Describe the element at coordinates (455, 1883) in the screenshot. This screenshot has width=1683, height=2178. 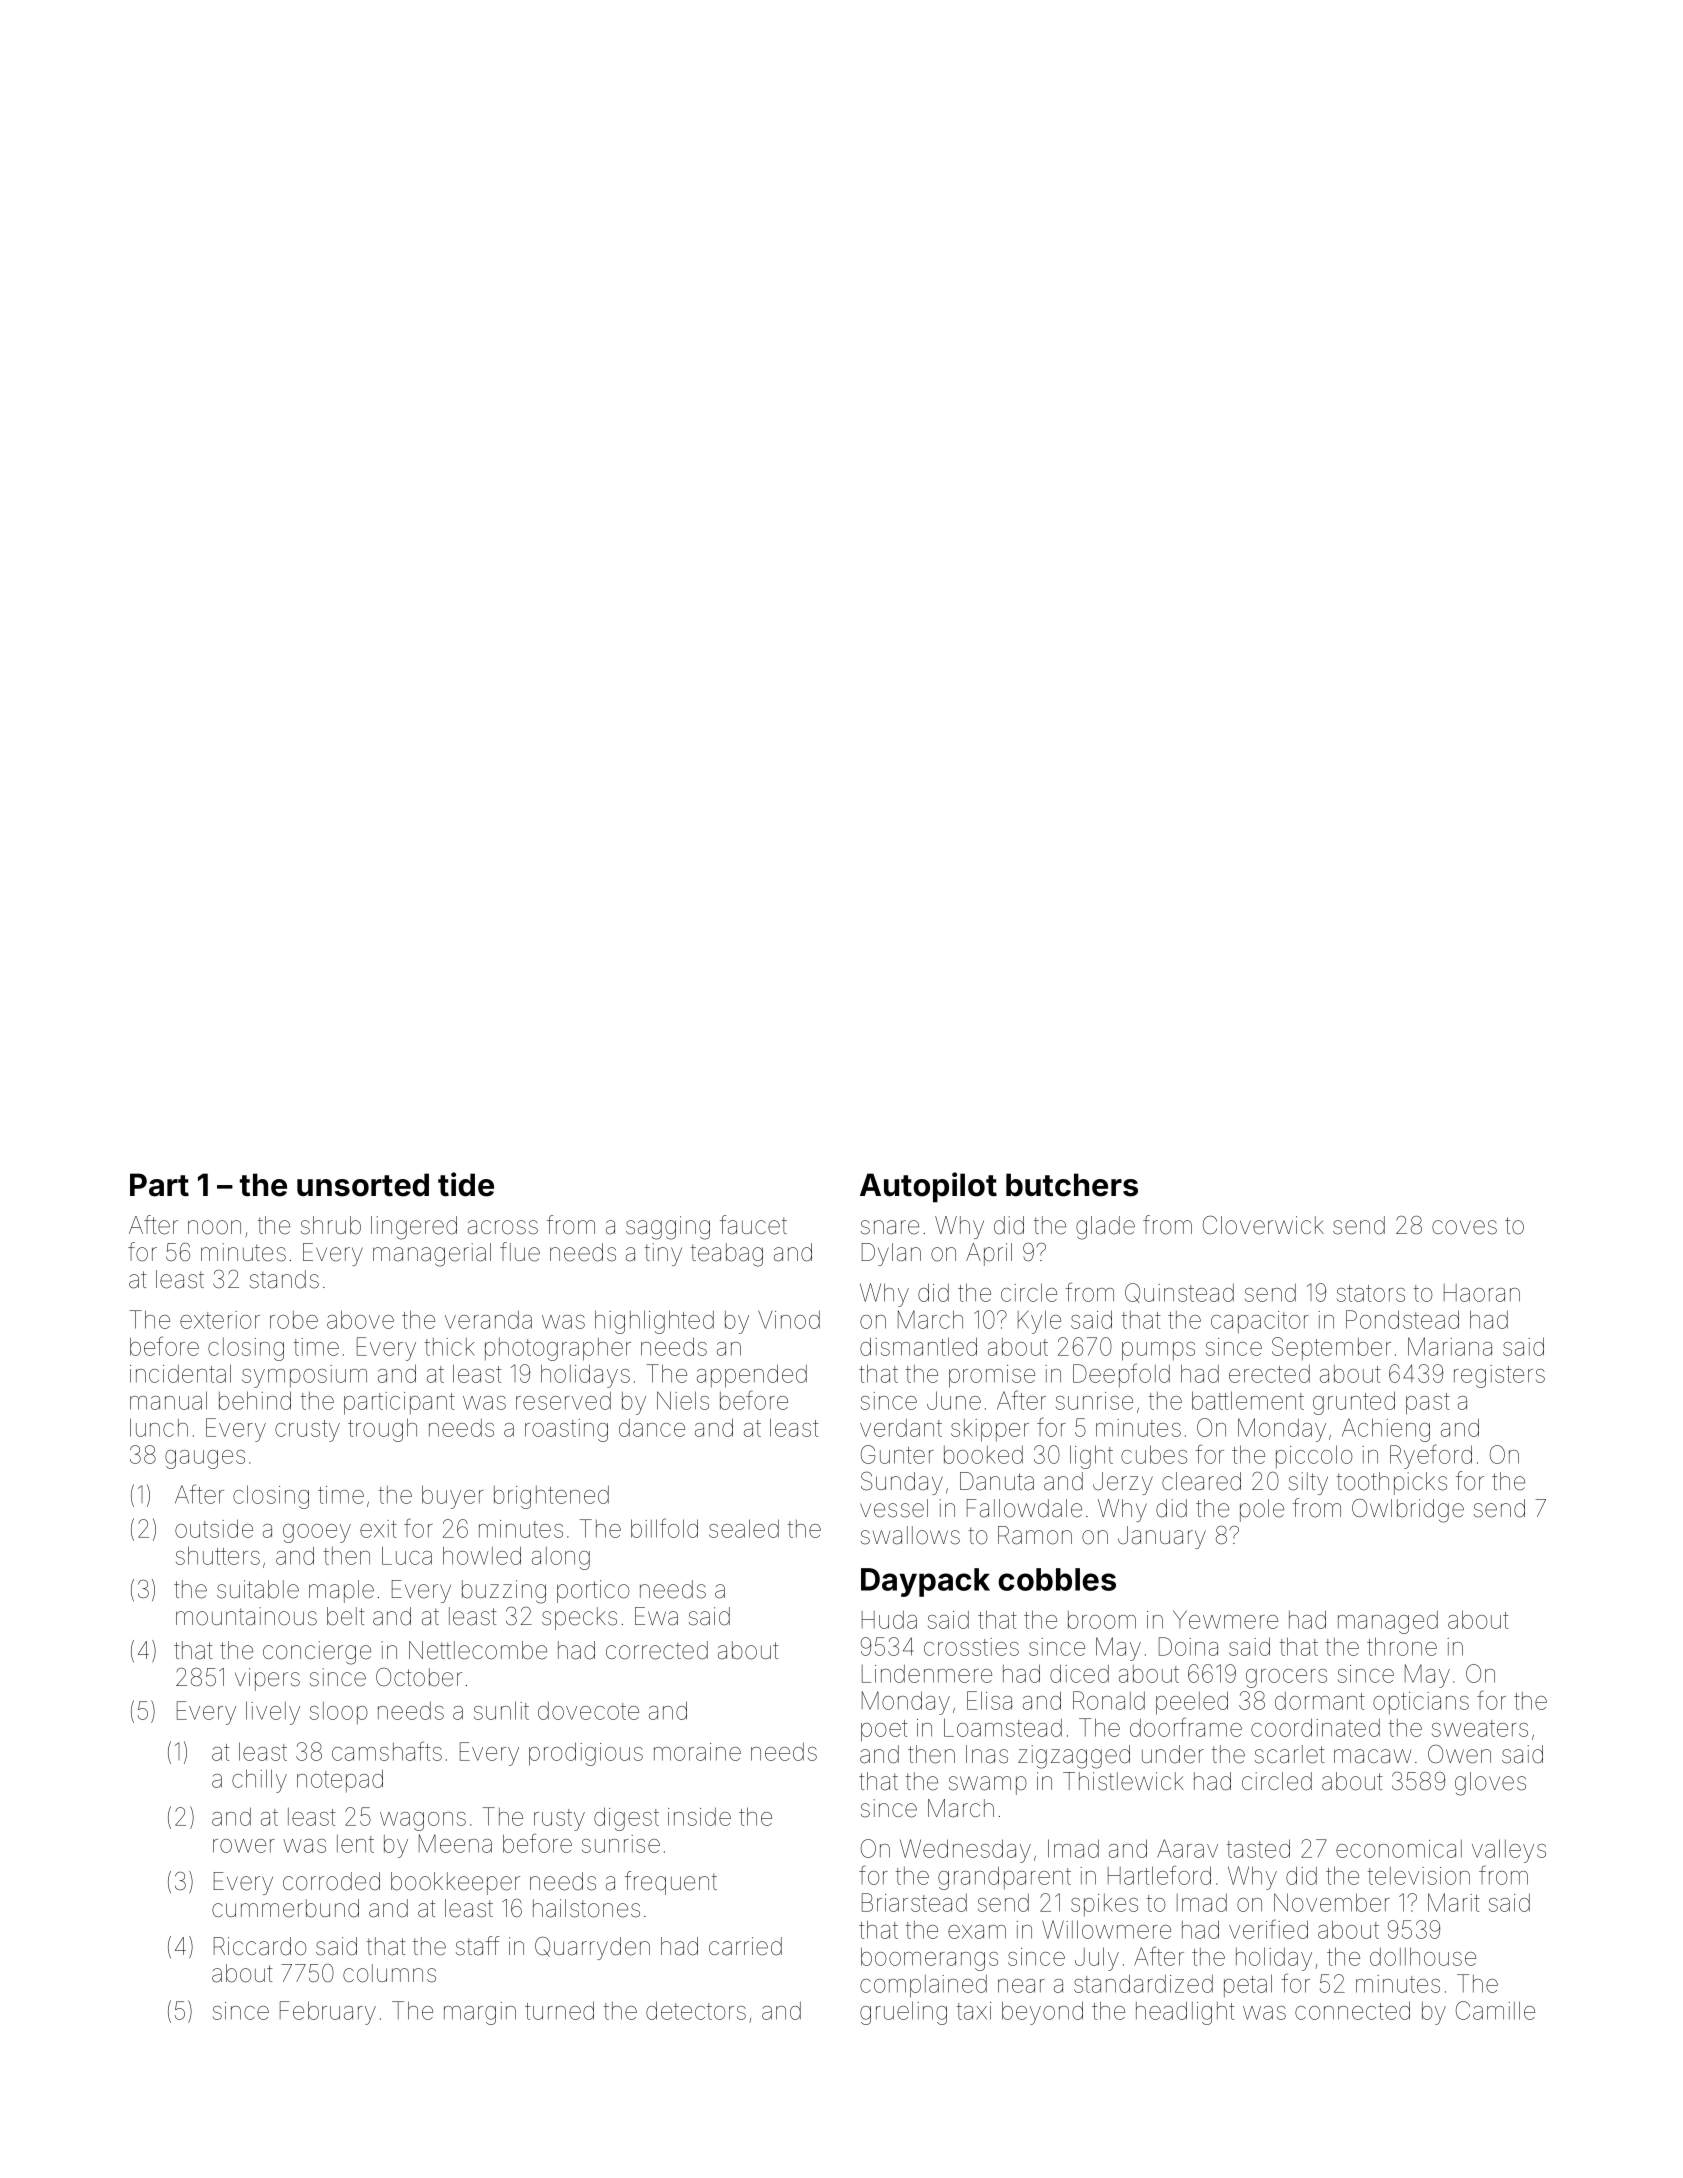
I see `bookkeeper` at that location.
